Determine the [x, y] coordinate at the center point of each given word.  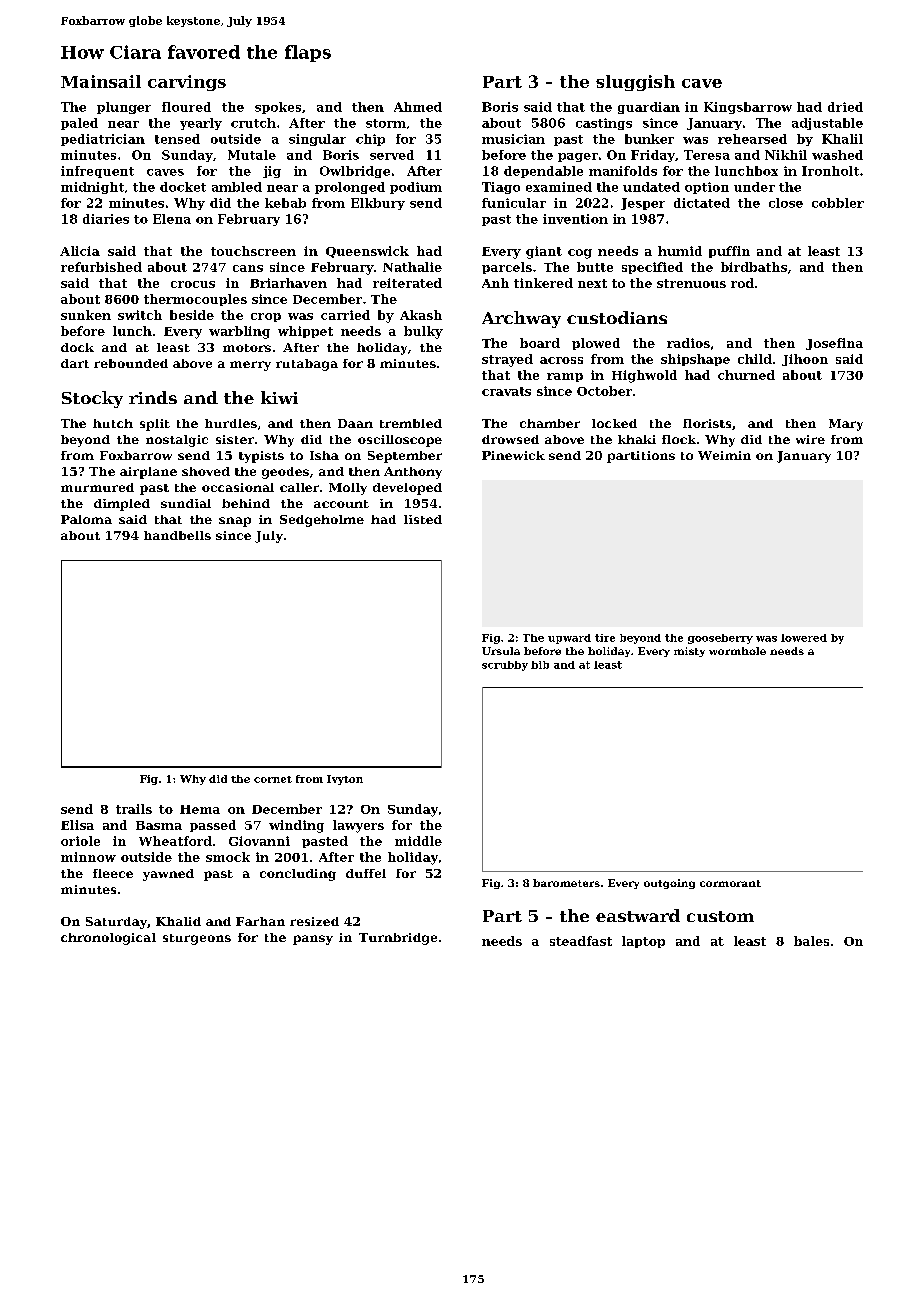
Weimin [724, 455]
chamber [550, 423]
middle [418, 841]
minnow [88, 857]
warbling [239, 332]
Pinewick [513, 455]
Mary [846, 425]
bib [540, 665]
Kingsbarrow [748, 108]
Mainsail [101, 81]
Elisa [77, 825]
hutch [113, 423]
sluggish [635, 83]
